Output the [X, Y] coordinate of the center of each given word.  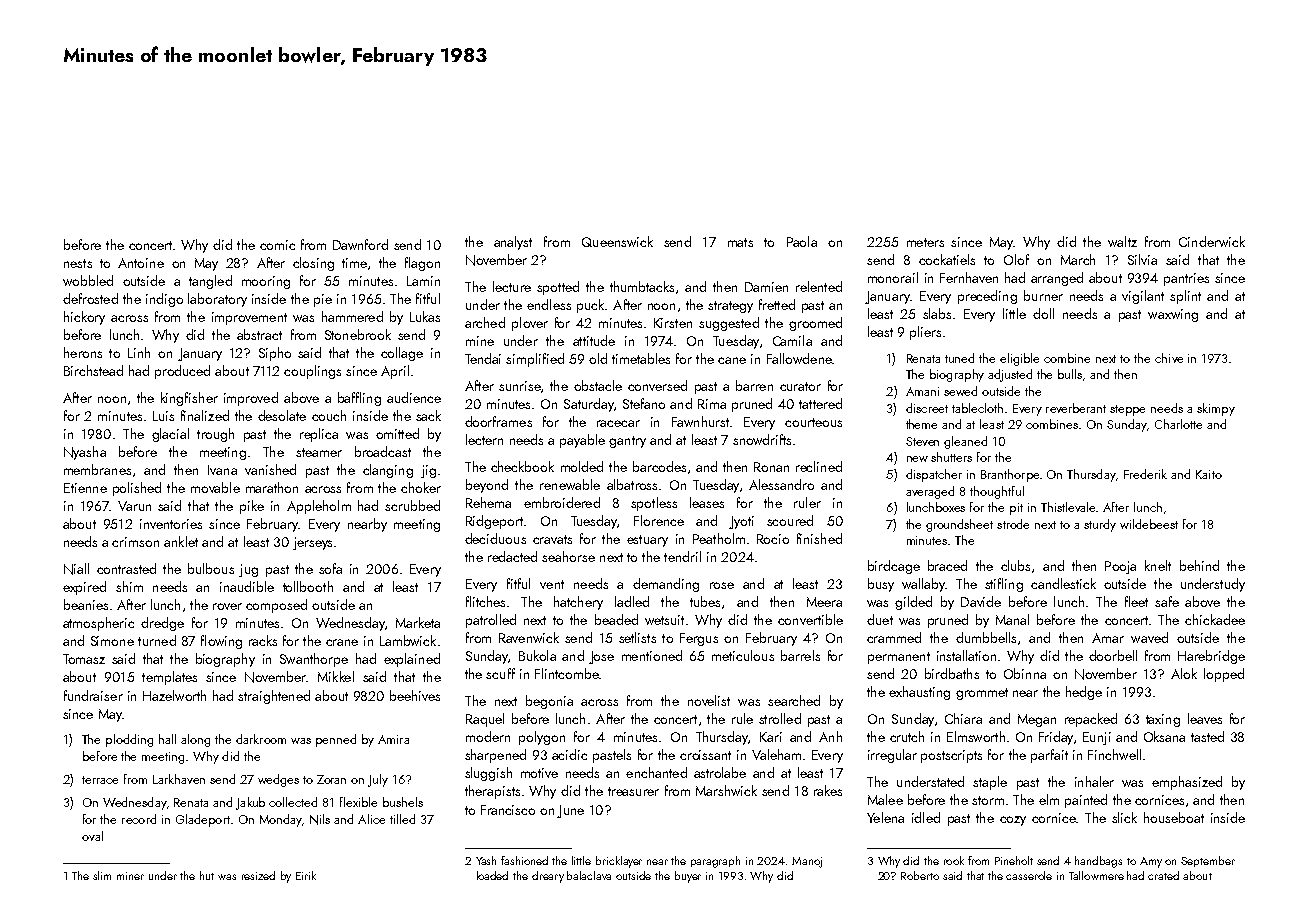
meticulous [743, 655]
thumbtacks [642, 286]
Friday [1056, 738]
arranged [1057, 279]
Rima [712, 404]
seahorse [568, 556]
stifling [1004, 585]
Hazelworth [174, 695]
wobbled [88, 280]
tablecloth [977, 408]
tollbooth [308, 586]
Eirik [306, 875]
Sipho [275, 354]
